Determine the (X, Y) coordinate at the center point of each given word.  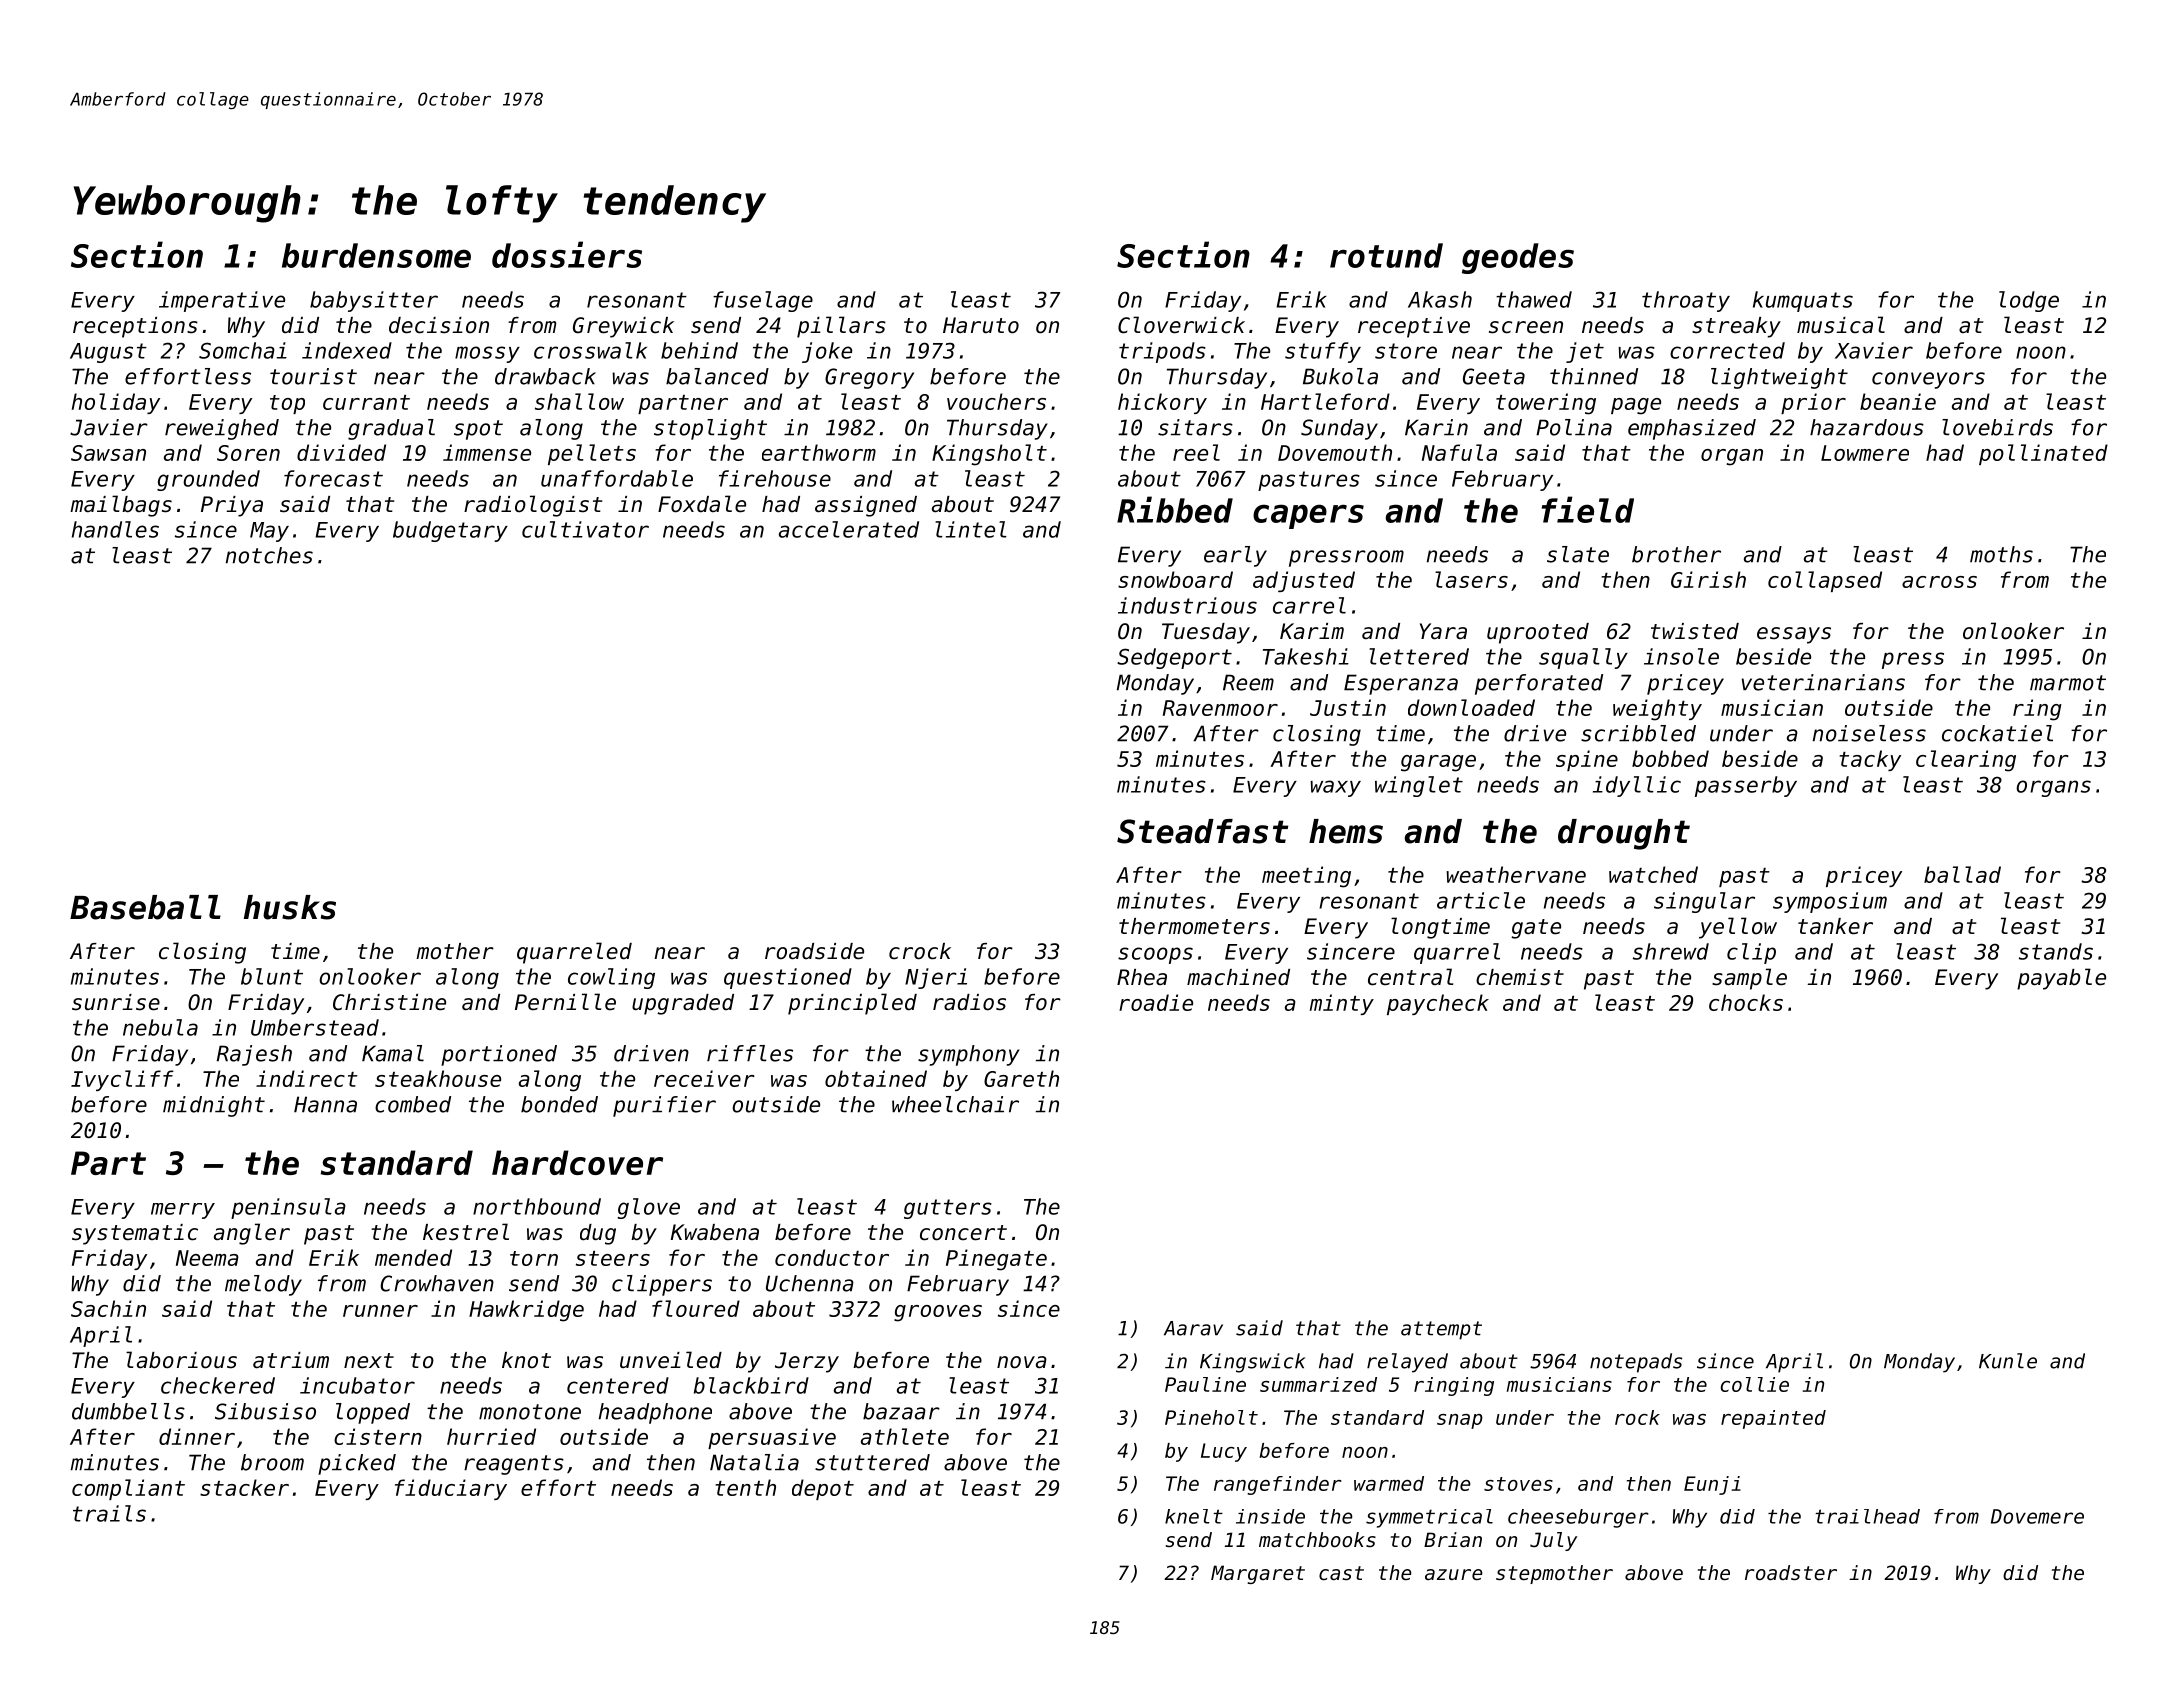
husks (290, 907)
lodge (2029, 301)
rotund (1386, 255)
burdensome (376, 255)
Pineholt (1211, 1417)
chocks (1746, 1002)
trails (109, 1513)
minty (1342, 1004)
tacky (1870, 760)
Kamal (393, 1053)
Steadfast (1202, 831)
